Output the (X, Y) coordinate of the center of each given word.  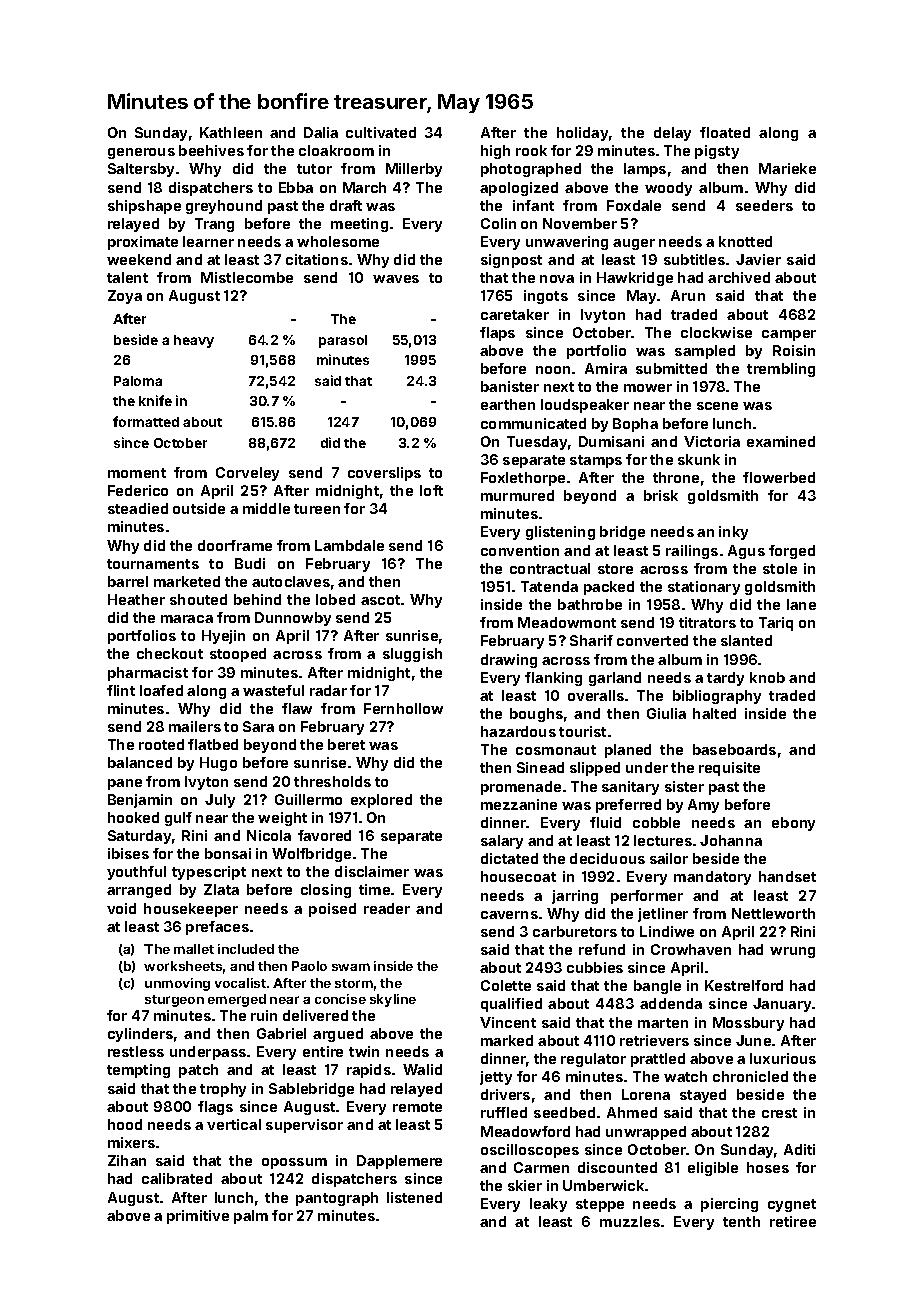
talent (127, 277)
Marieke (787, 168)
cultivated (381, 132)
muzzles (630, 1221)
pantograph (337, 1199)
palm (251, 1217)
